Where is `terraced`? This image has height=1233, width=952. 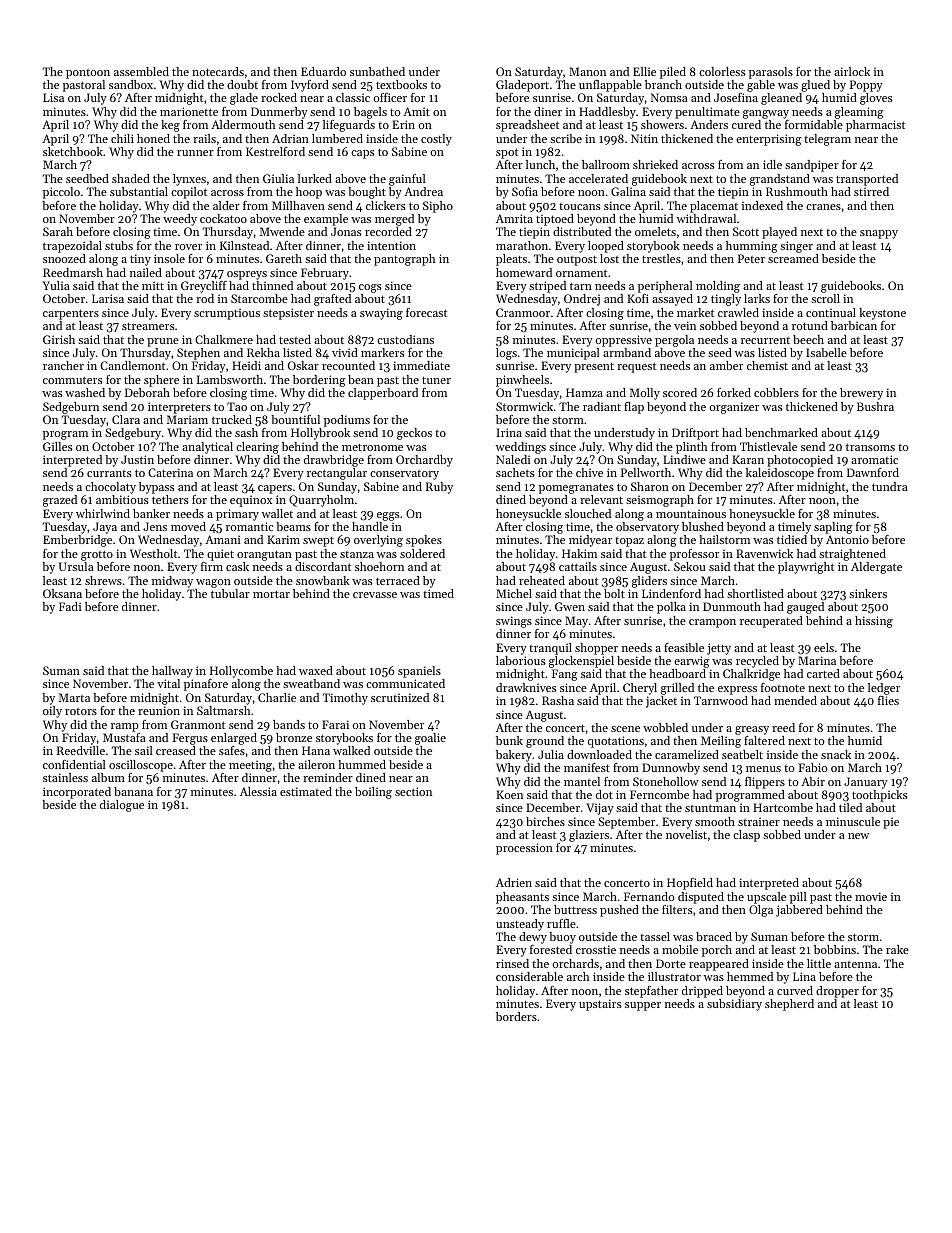
terraced is located at coordinates (398, 580).
